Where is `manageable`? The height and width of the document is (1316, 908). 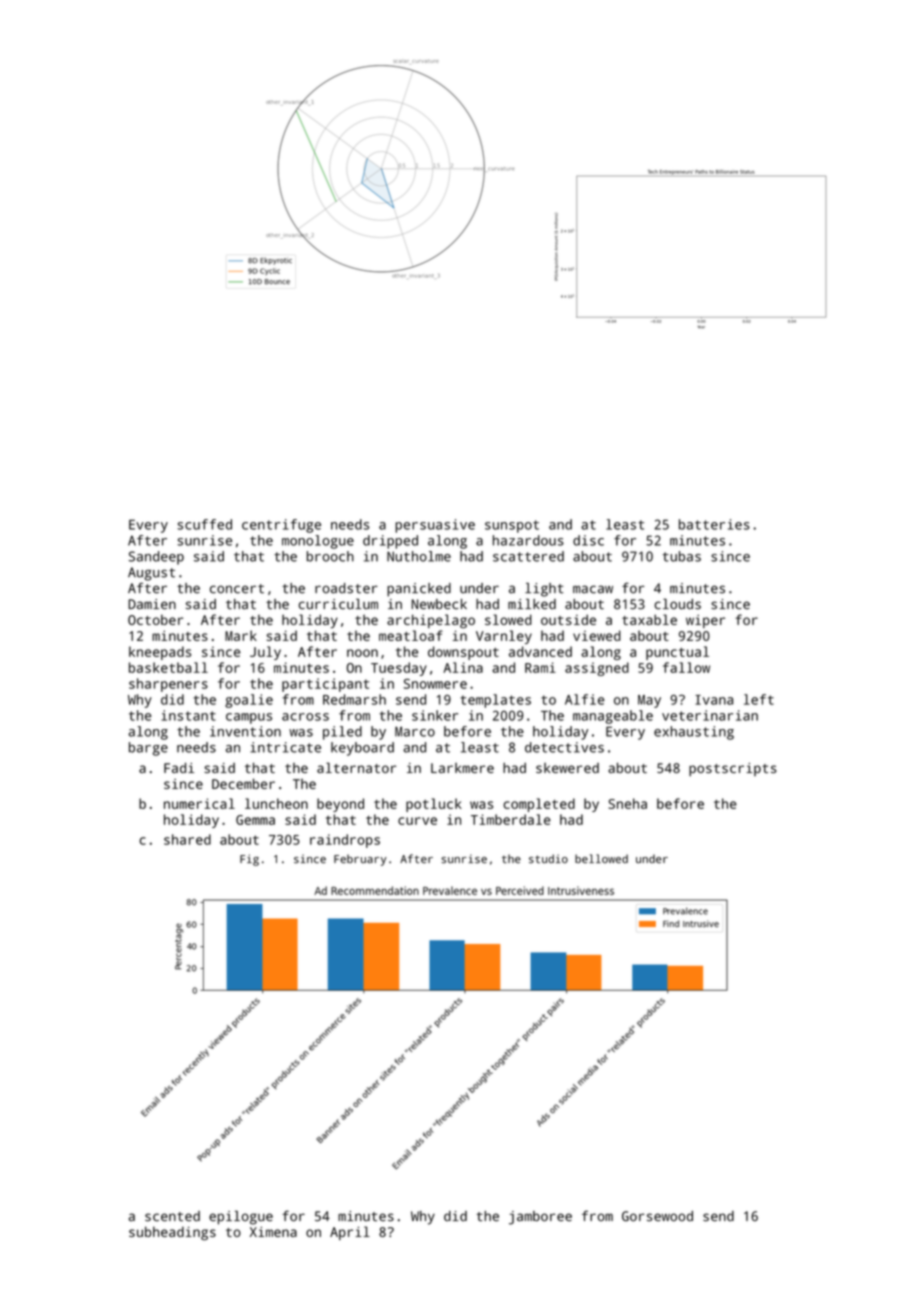
manageable is located at coordinates (613, 717).
